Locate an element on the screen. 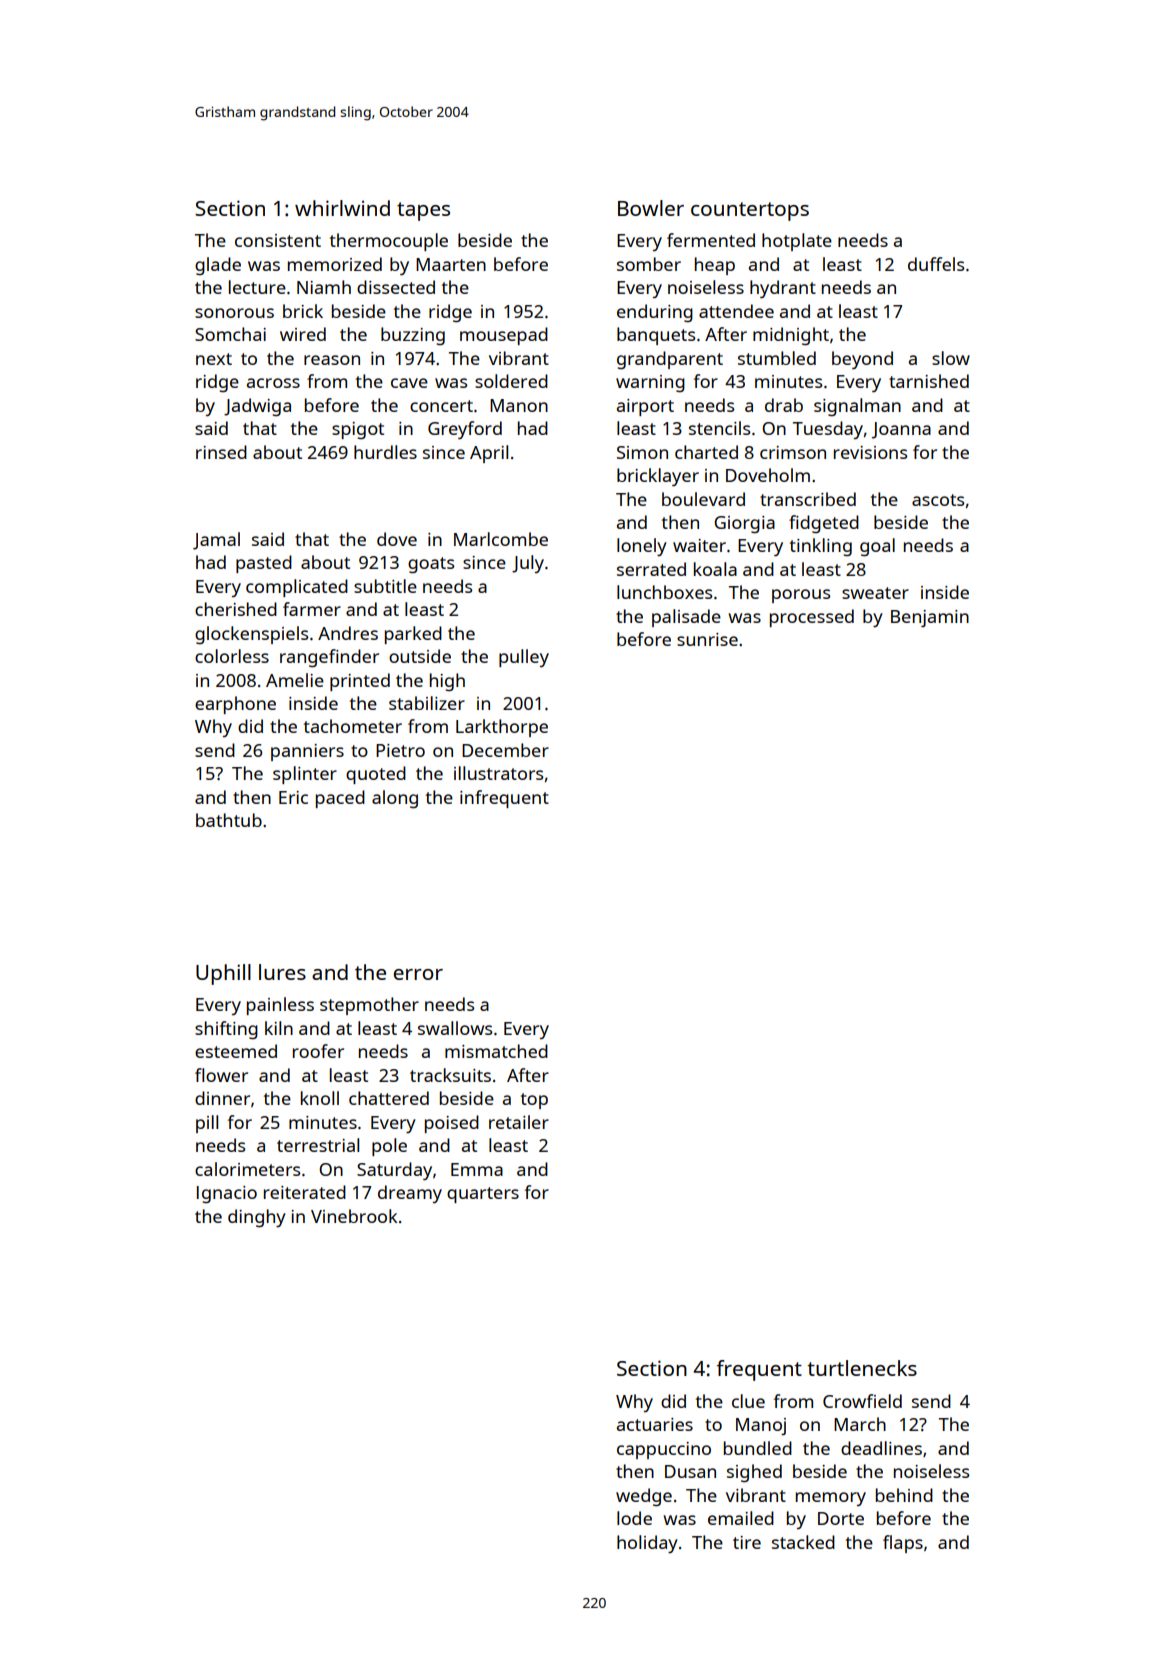 This screenshot has width=1165, height=1654. countertops is located at coordinates (750, 211).
